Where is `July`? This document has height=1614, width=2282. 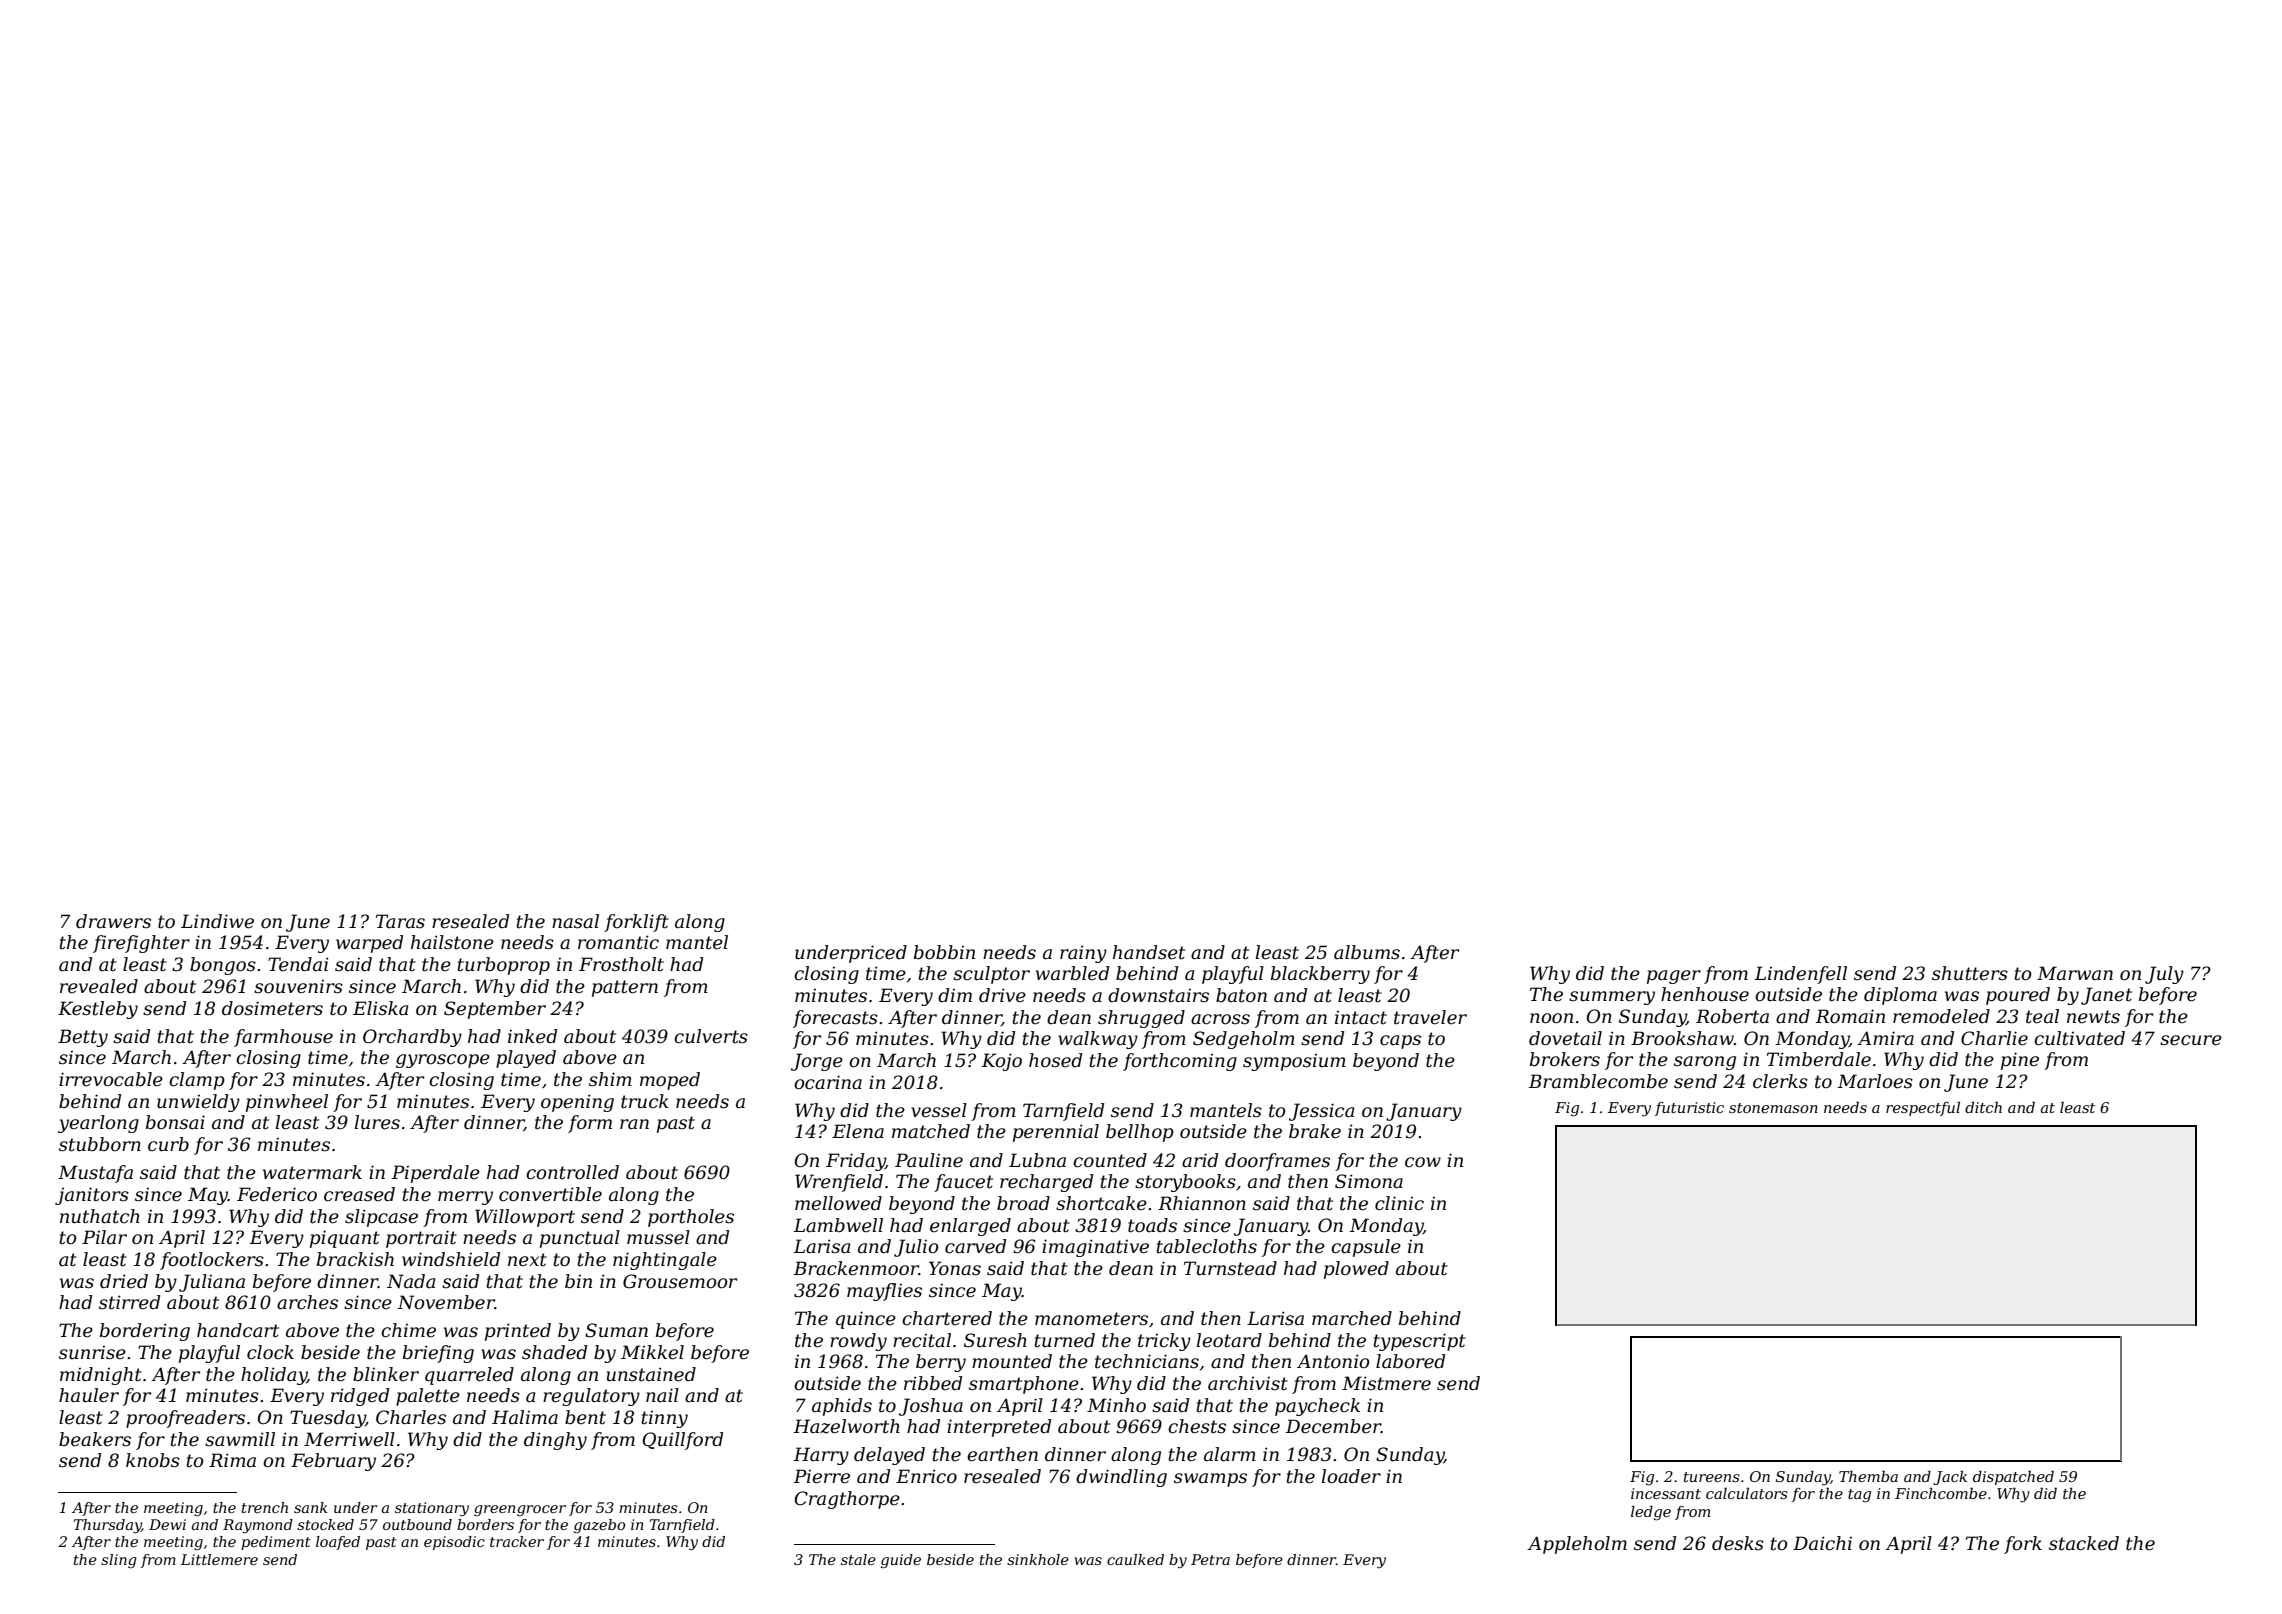 July is located at coordinates (2164, 975).
